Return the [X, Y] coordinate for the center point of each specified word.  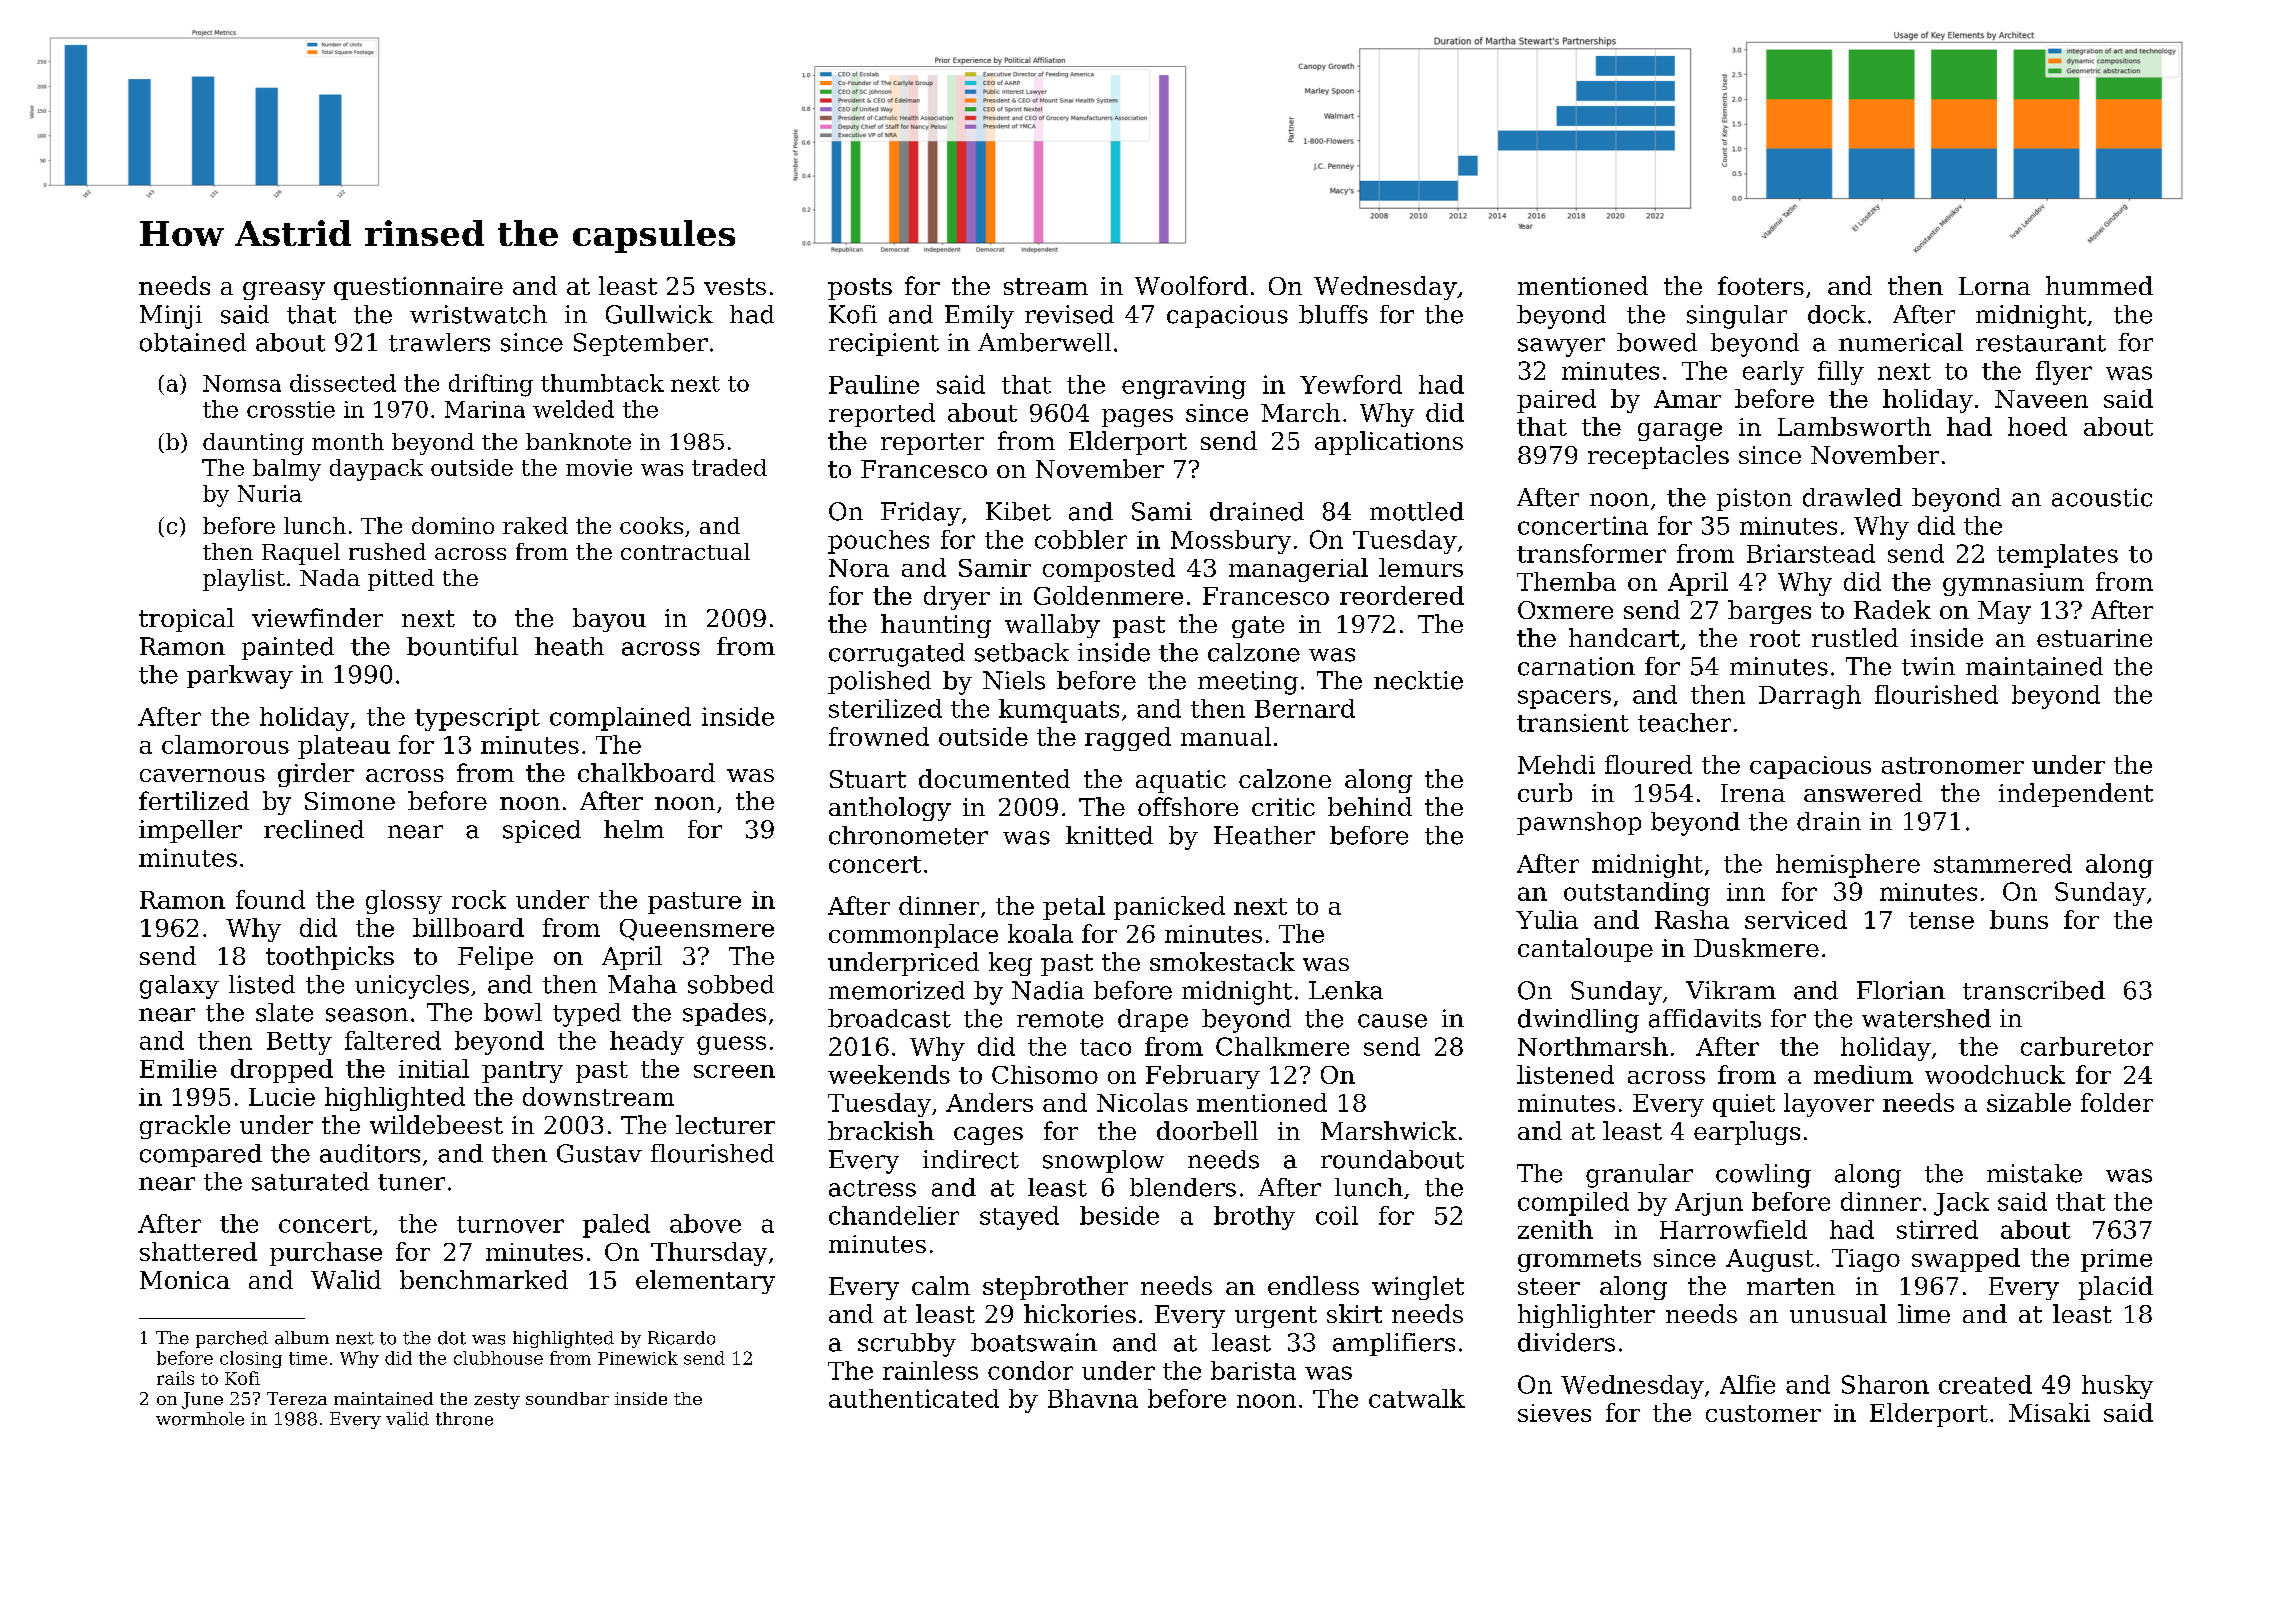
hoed [2037, 426]
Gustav [599, 1153]
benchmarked [484, 1279]
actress [872, 1188]
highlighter [1586, 1316]
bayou [609, 620]
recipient [884, 344]
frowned [879, 736]
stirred [1937, 1229]
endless [1313, 1285]
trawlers [439, 342]
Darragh [1810, 697]
